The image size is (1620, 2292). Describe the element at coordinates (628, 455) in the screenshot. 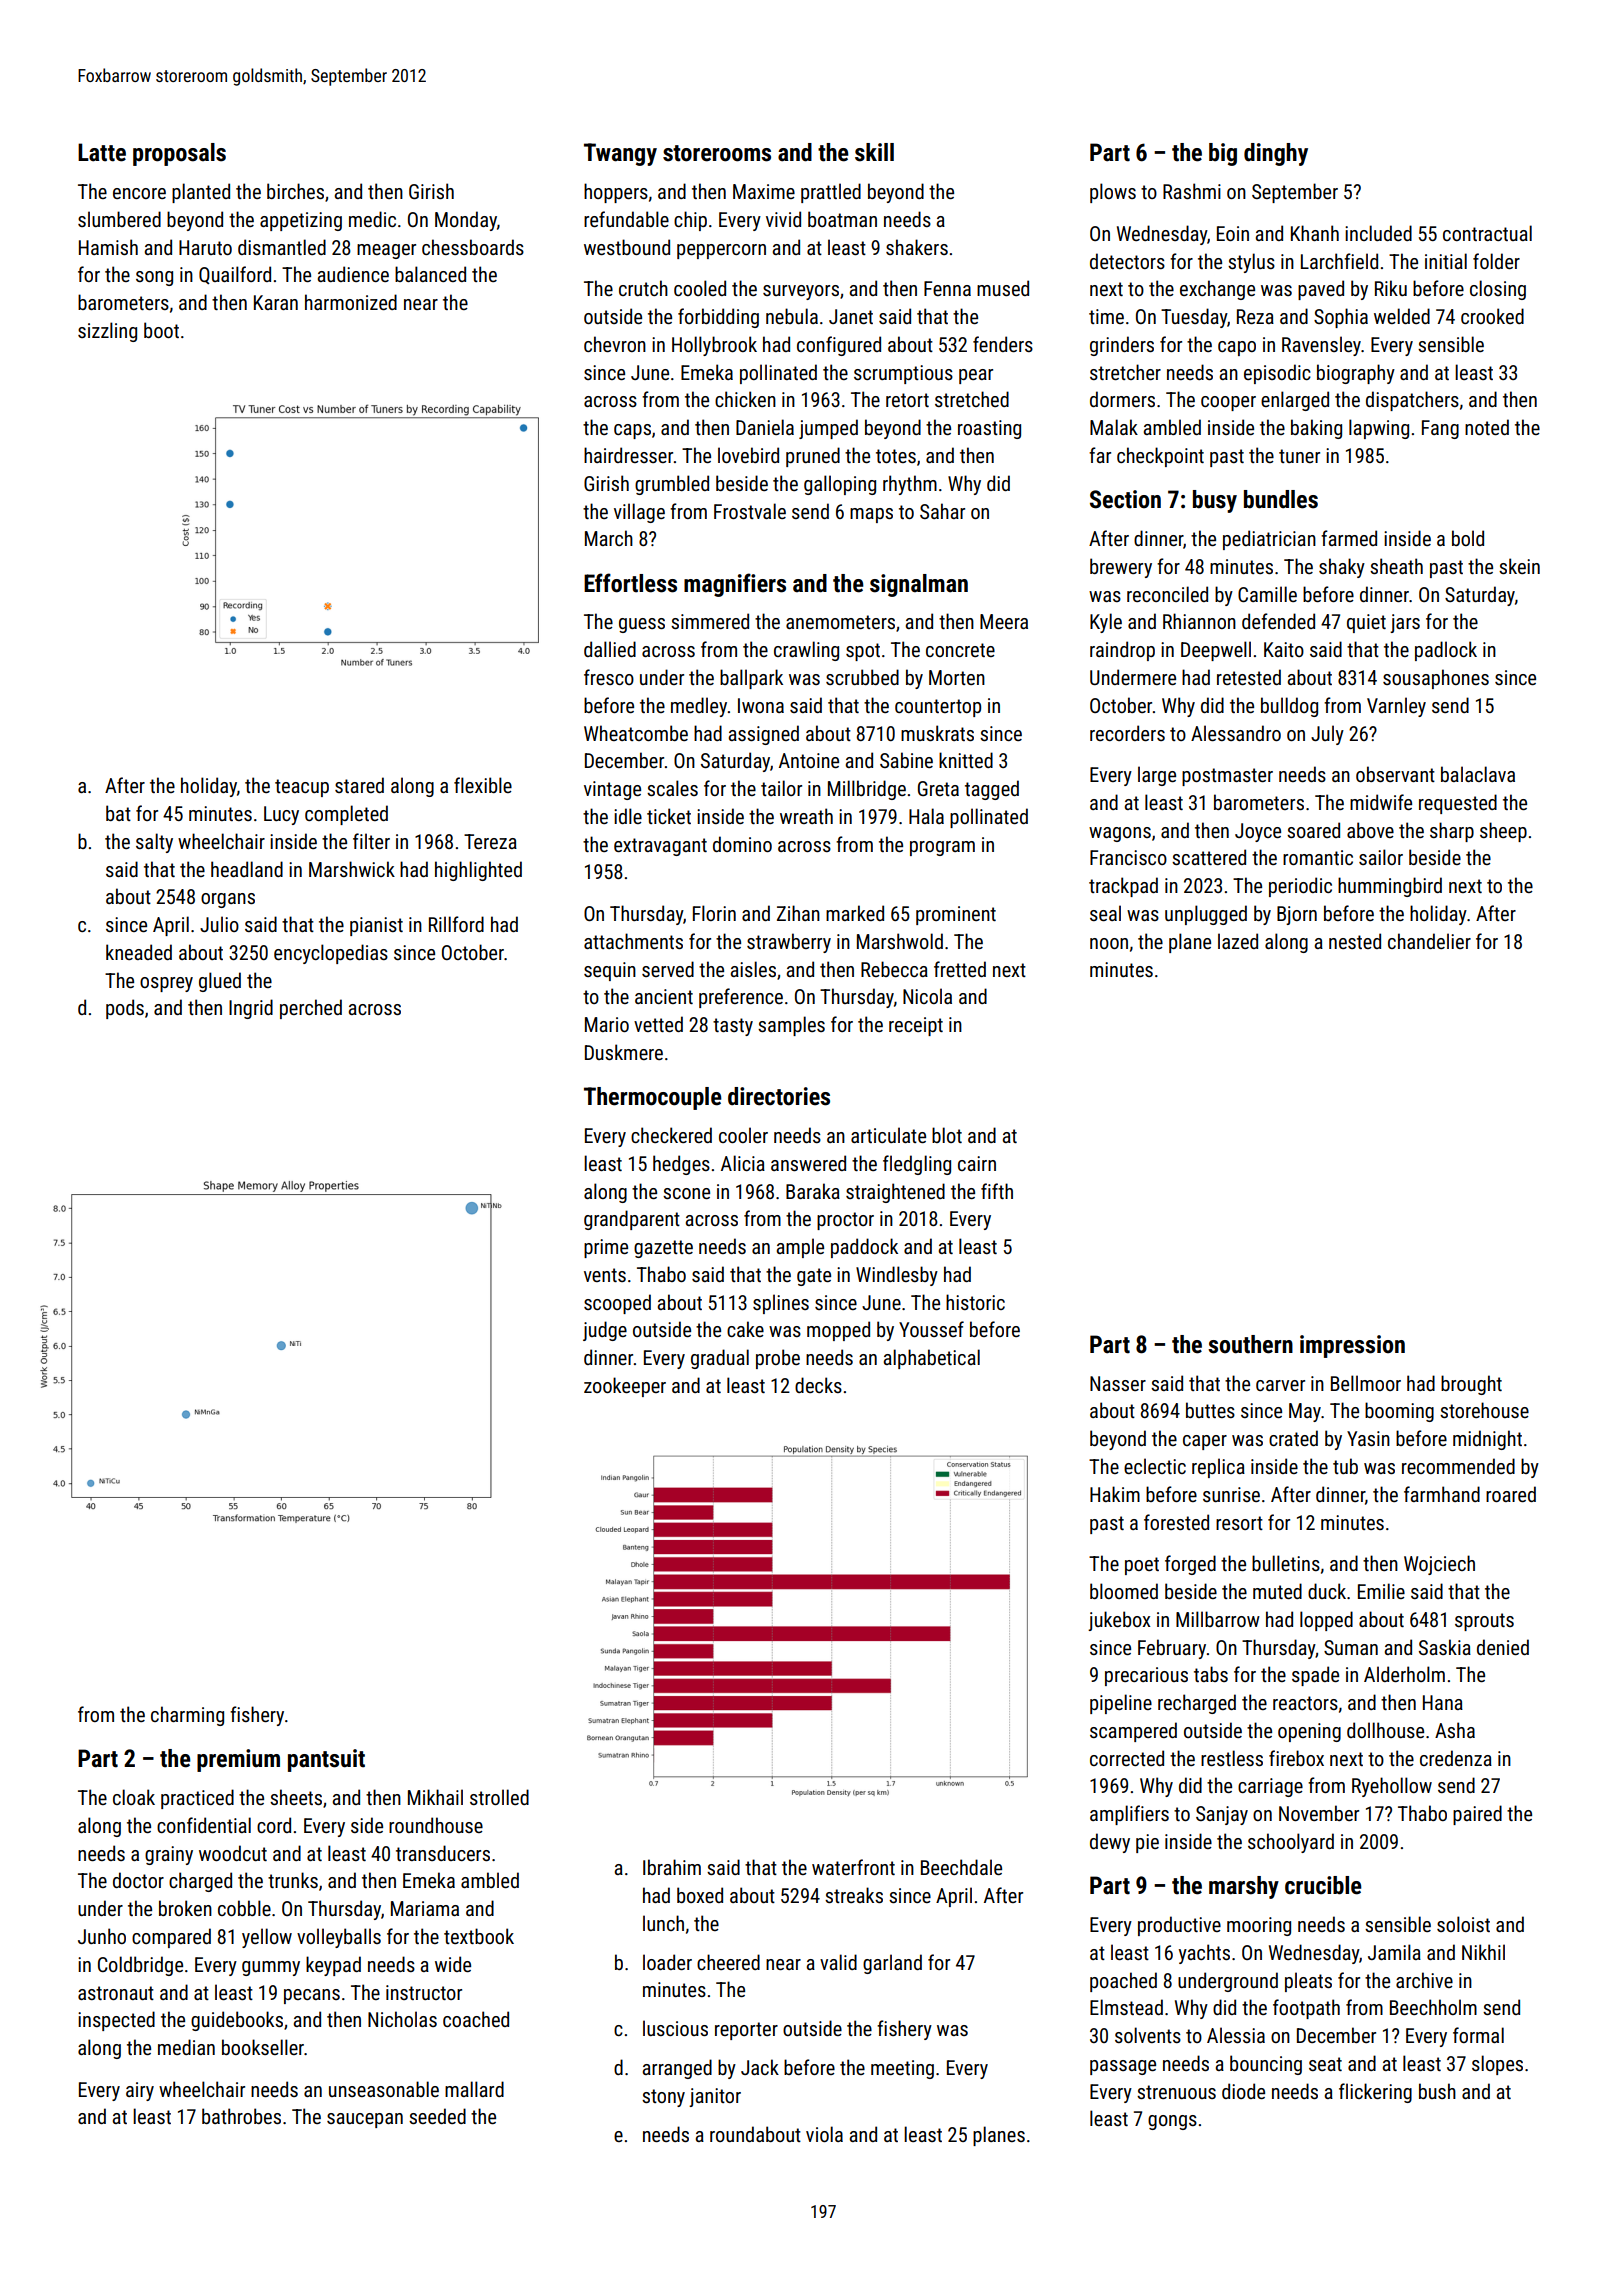

I see `hairdresser` at that location.
